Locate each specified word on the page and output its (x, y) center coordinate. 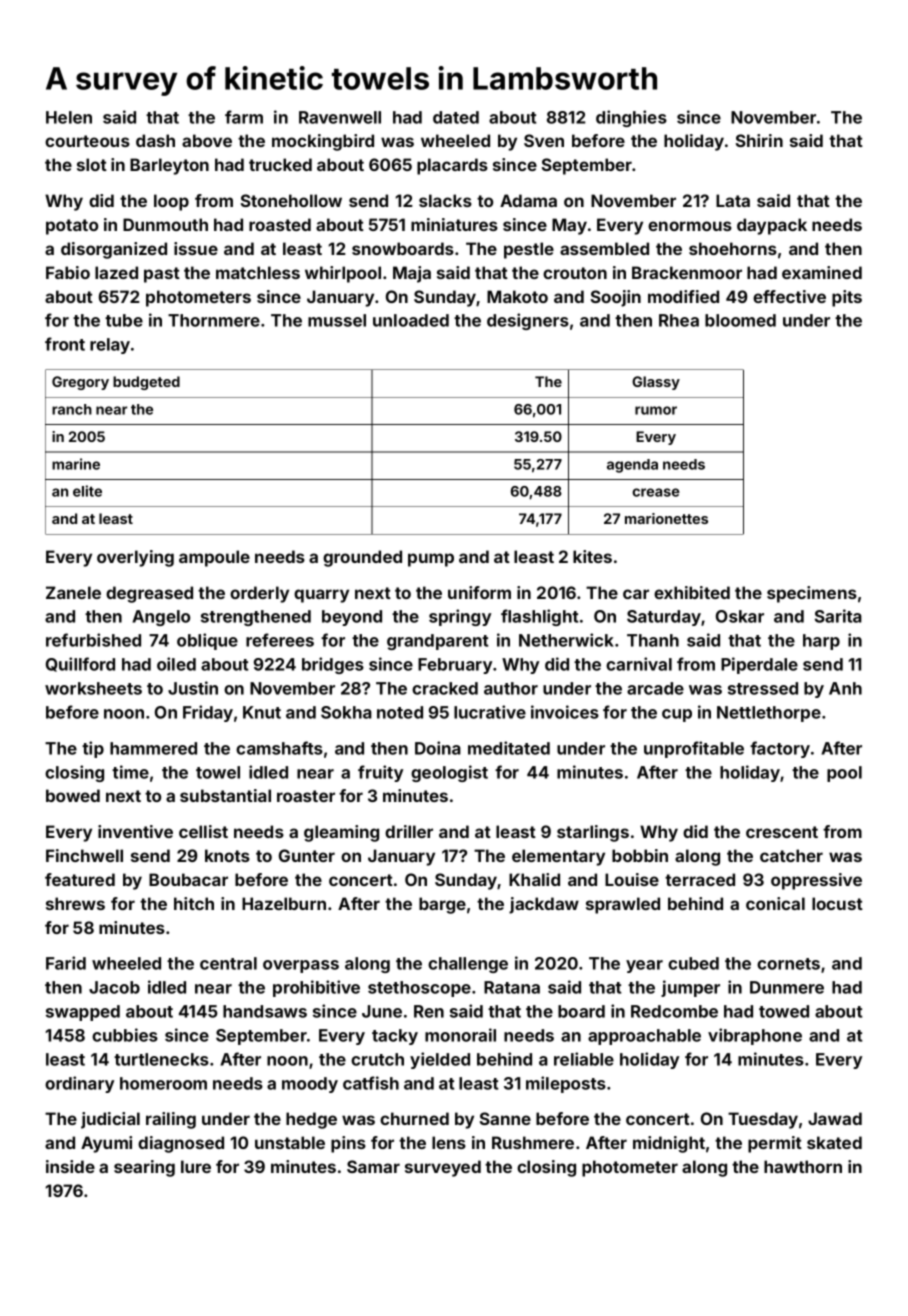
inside (70, 1166)
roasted (280, 224)
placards (452, 166)
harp (821, 642)
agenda (632, 466)
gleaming (341, 833)
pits (847, 298)
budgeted (146, 383)
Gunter (307, 855)
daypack (772, 226)
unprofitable (694, 749)
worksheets (93, 688)
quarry (321, 596)
